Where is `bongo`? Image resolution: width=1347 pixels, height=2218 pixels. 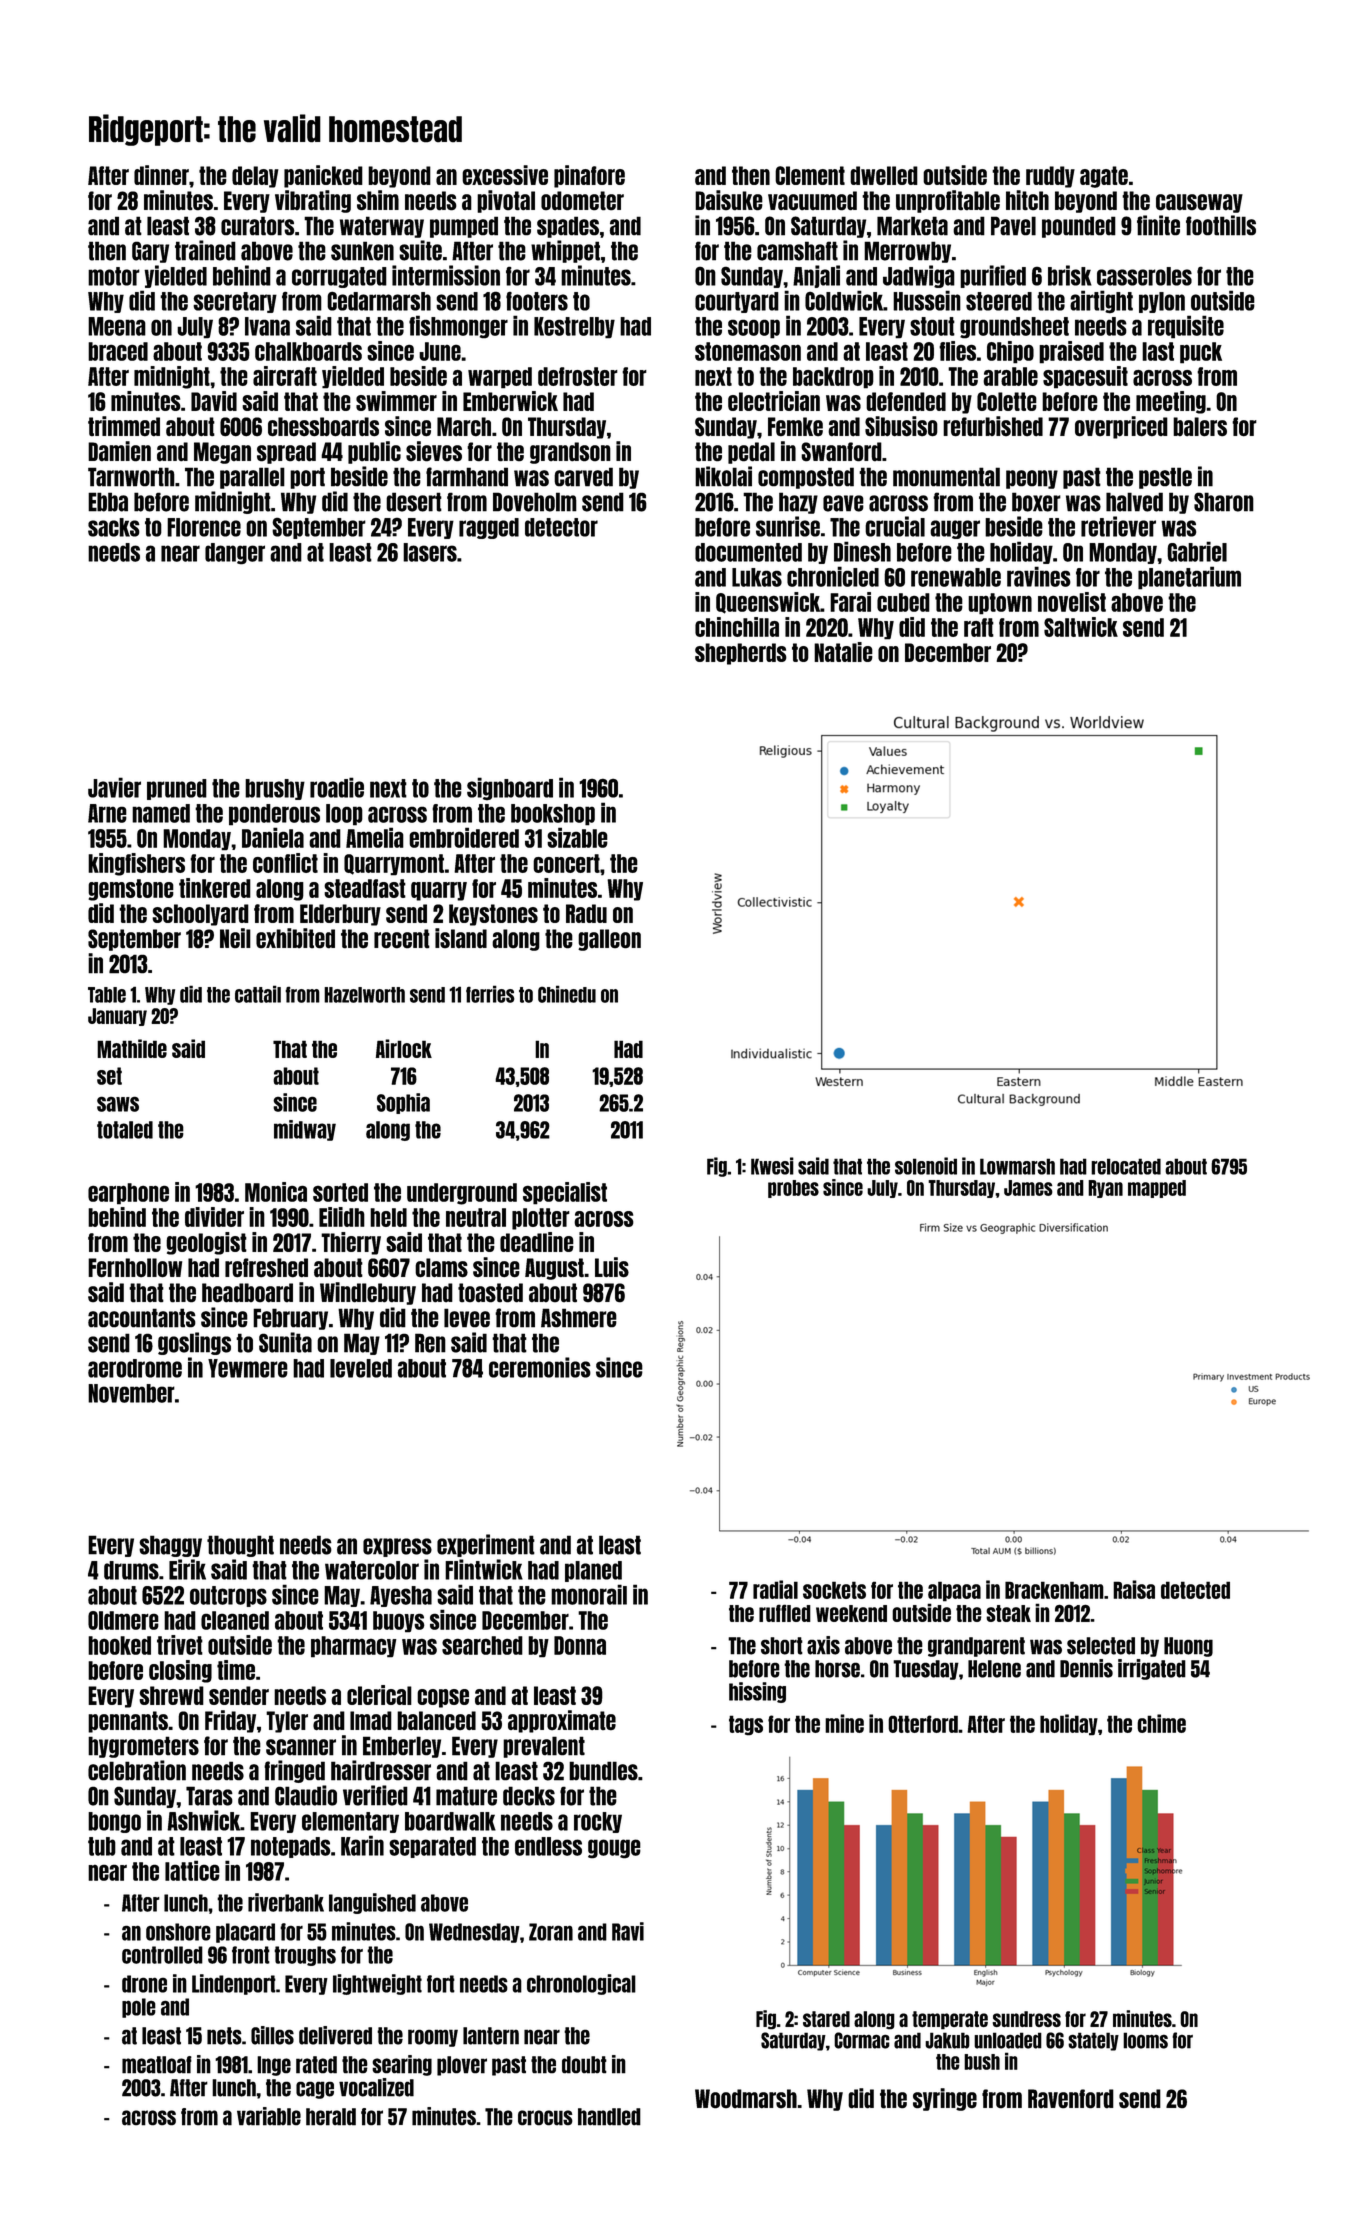 bongo is located at coordinates (114, 1822).
